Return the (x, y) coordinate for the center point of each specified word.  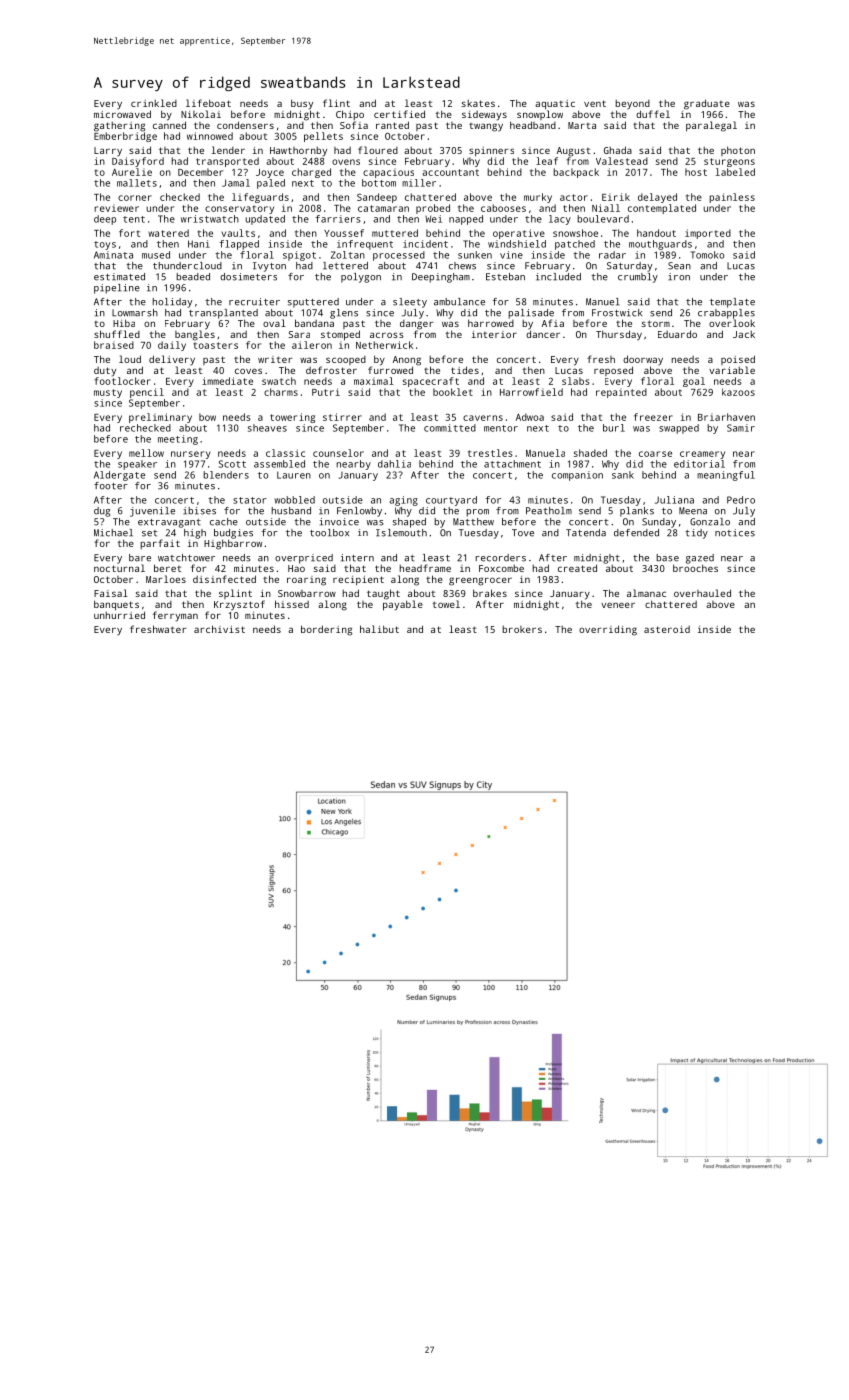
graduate (707, 104)
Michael (113, 533)
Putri (326, 392)
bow (207, 417)
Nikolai (201, 114)
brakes (490, 593)
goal (694, 382)
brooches (695, 568)
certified (399, 114)
